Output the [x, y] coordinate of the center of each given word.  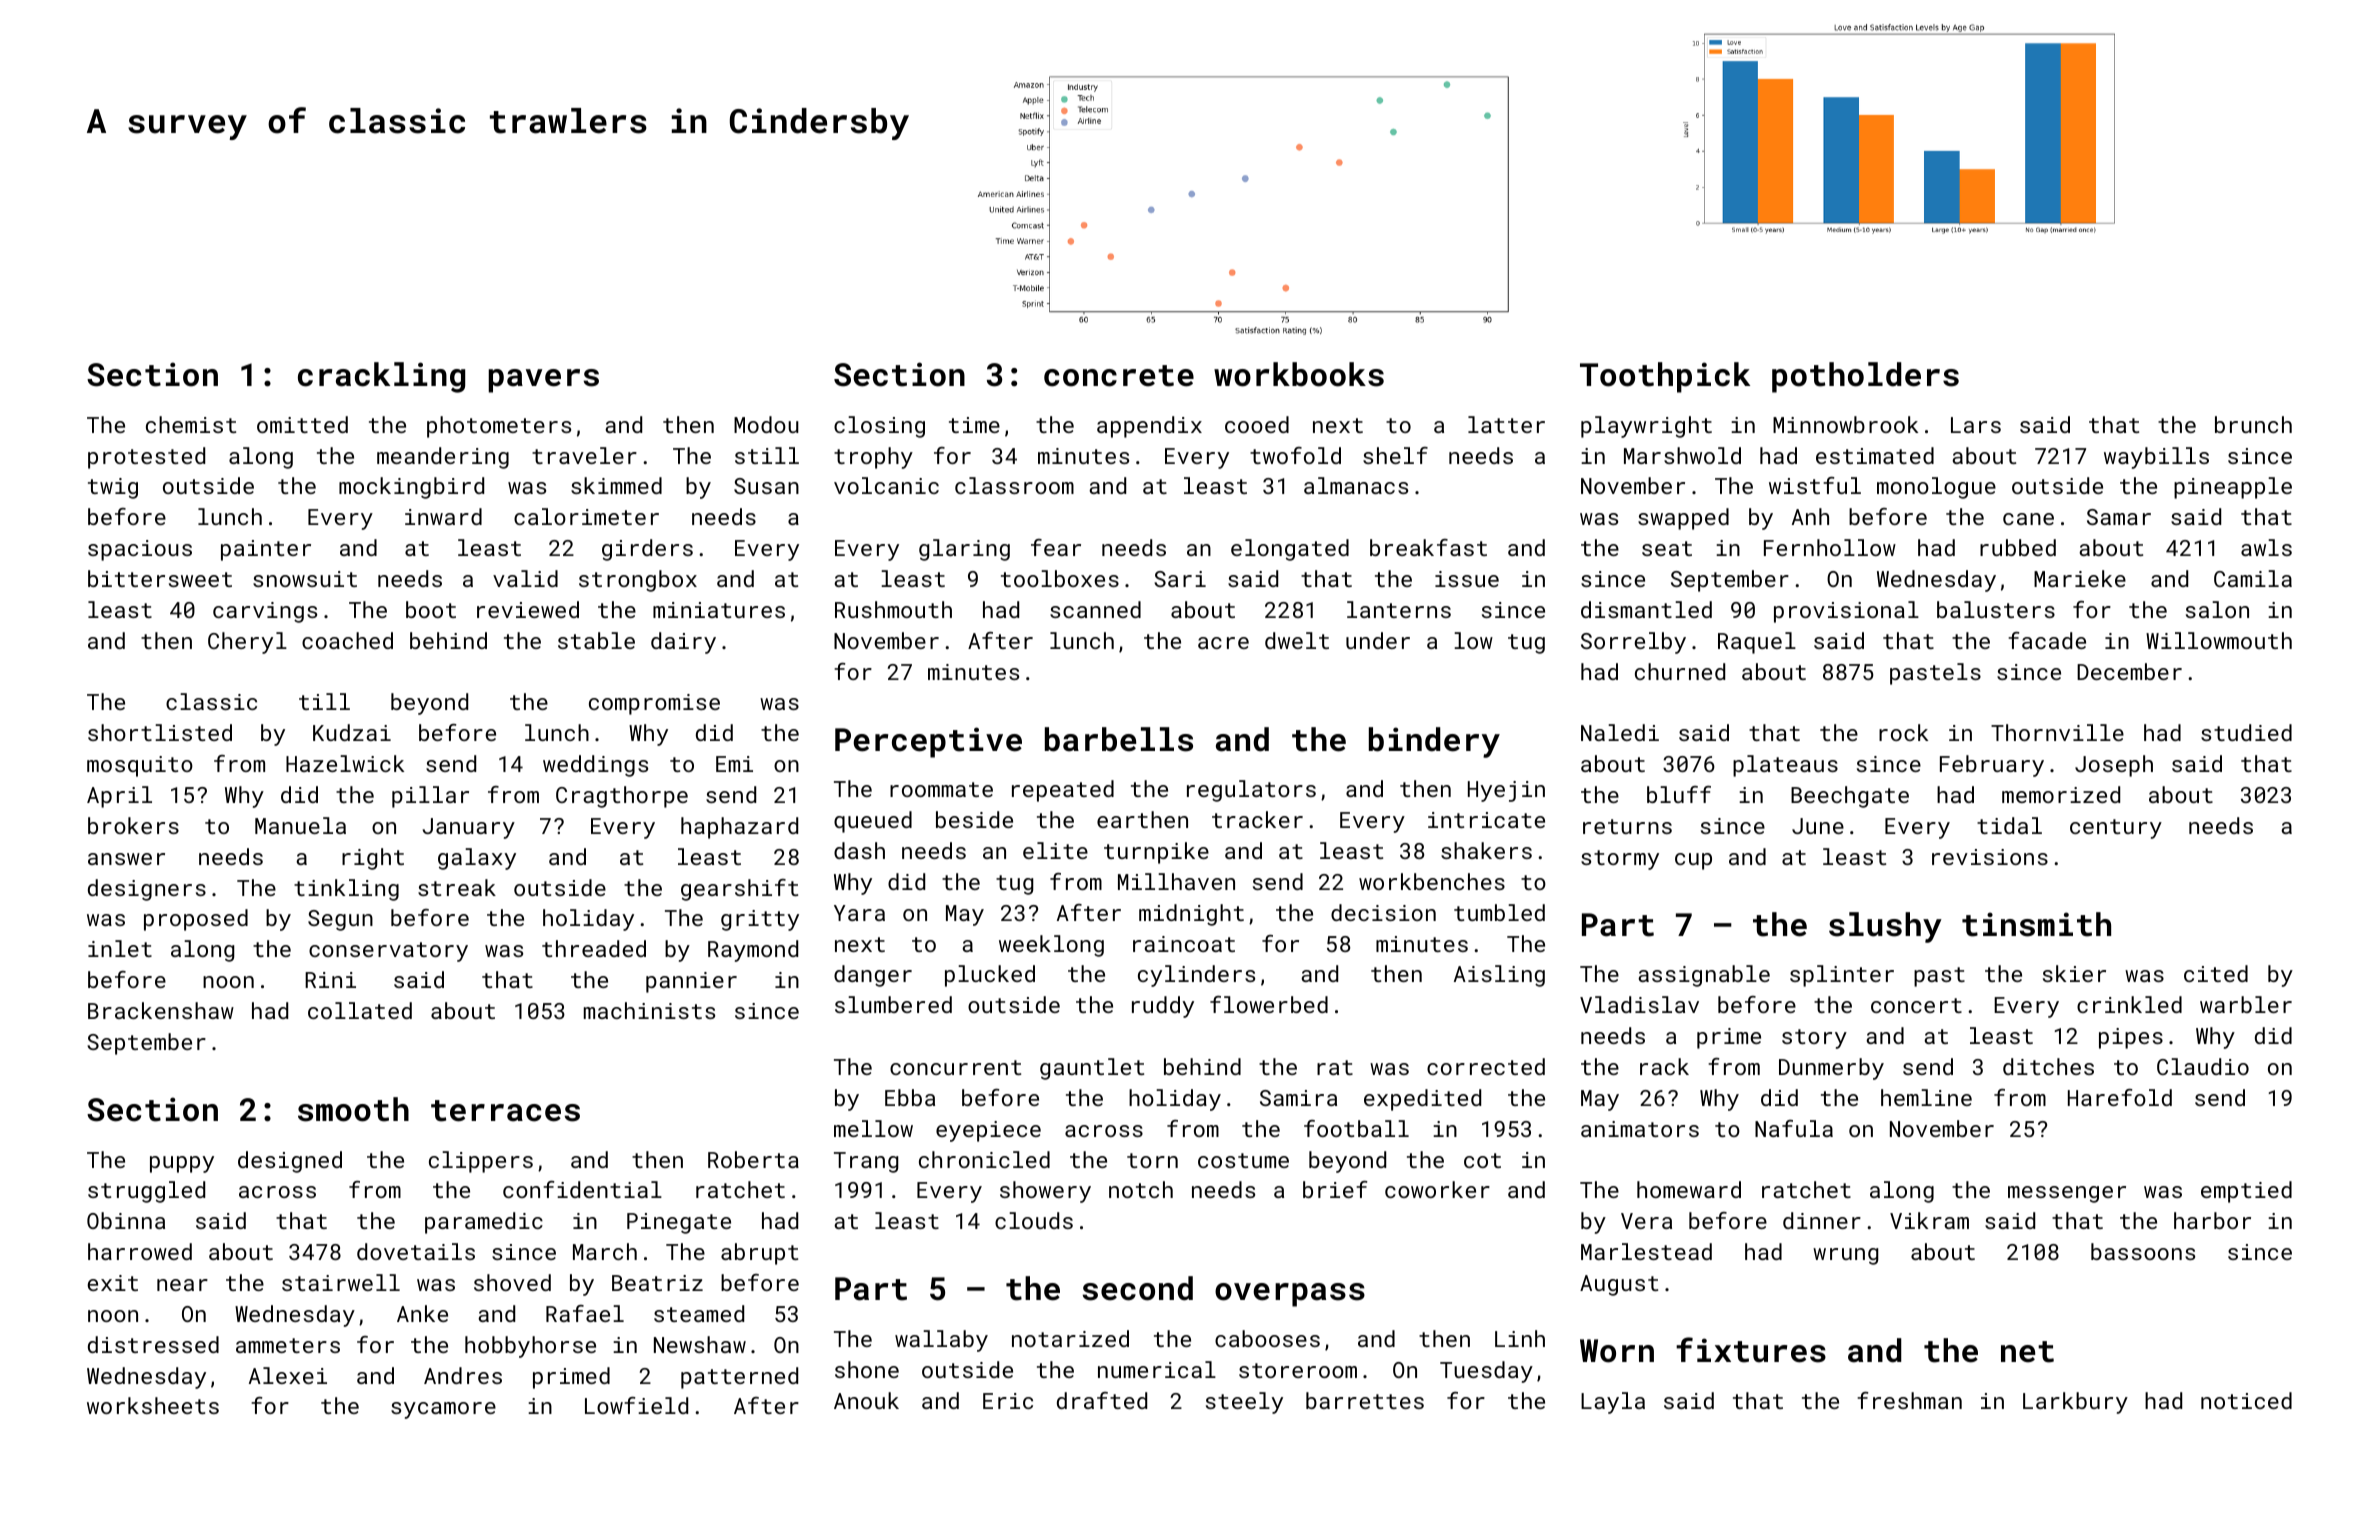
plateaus [1785, 766]
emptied [2246, 1192]
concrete [1119, 376]
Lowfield [636, 1405]
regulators [1251, 791]
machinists [649, 1010]
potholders [1865, 377]
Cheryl [247, 643]
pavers [544, 381]
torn [1152, 1160]
